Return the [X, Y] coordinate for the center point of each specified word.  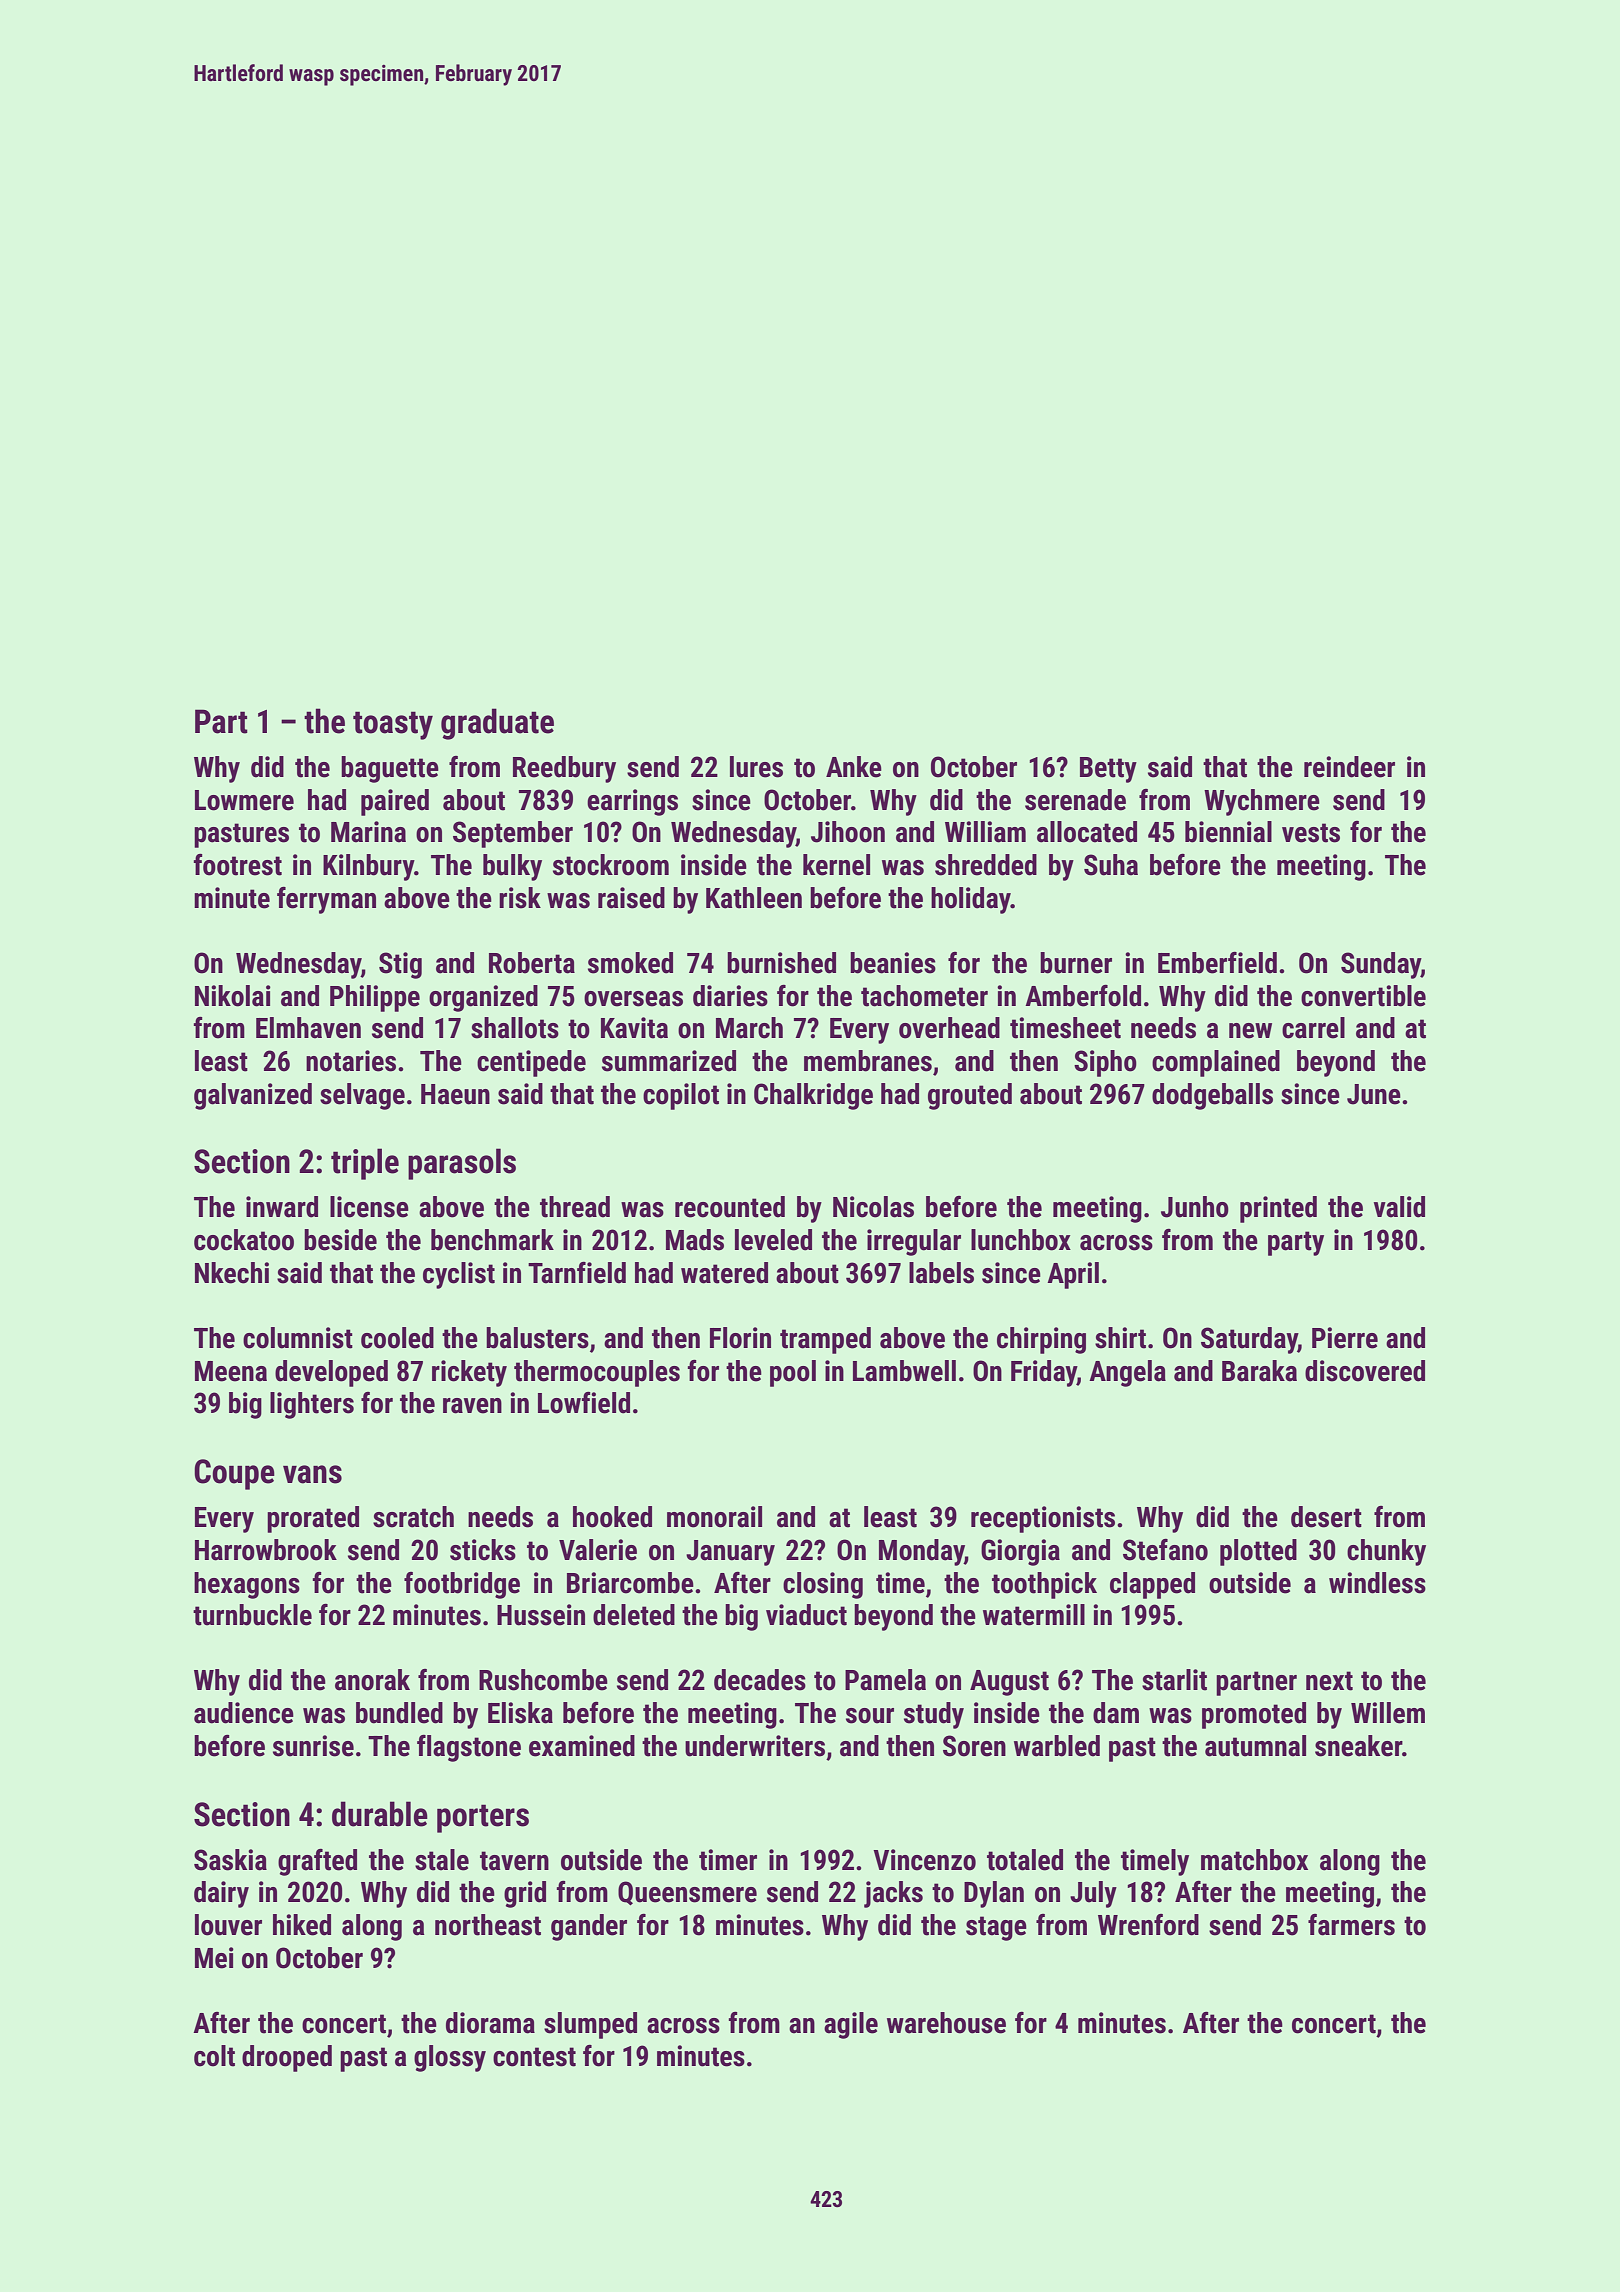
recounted [730, 1207]
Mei [214, 1958]
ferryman [326, 900]
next [1329, 1681]
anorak [372, 1680]
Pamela [885, 1680]
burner [1076, 963]
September [513, 834]
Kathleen [754, 898]
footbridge [462, 1585]
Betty [1108, 770]
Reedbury [564, 769]
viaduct [806, 1615]
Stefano [1165, 1549]
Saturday [1249, 1340]
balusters [537, 1338]
